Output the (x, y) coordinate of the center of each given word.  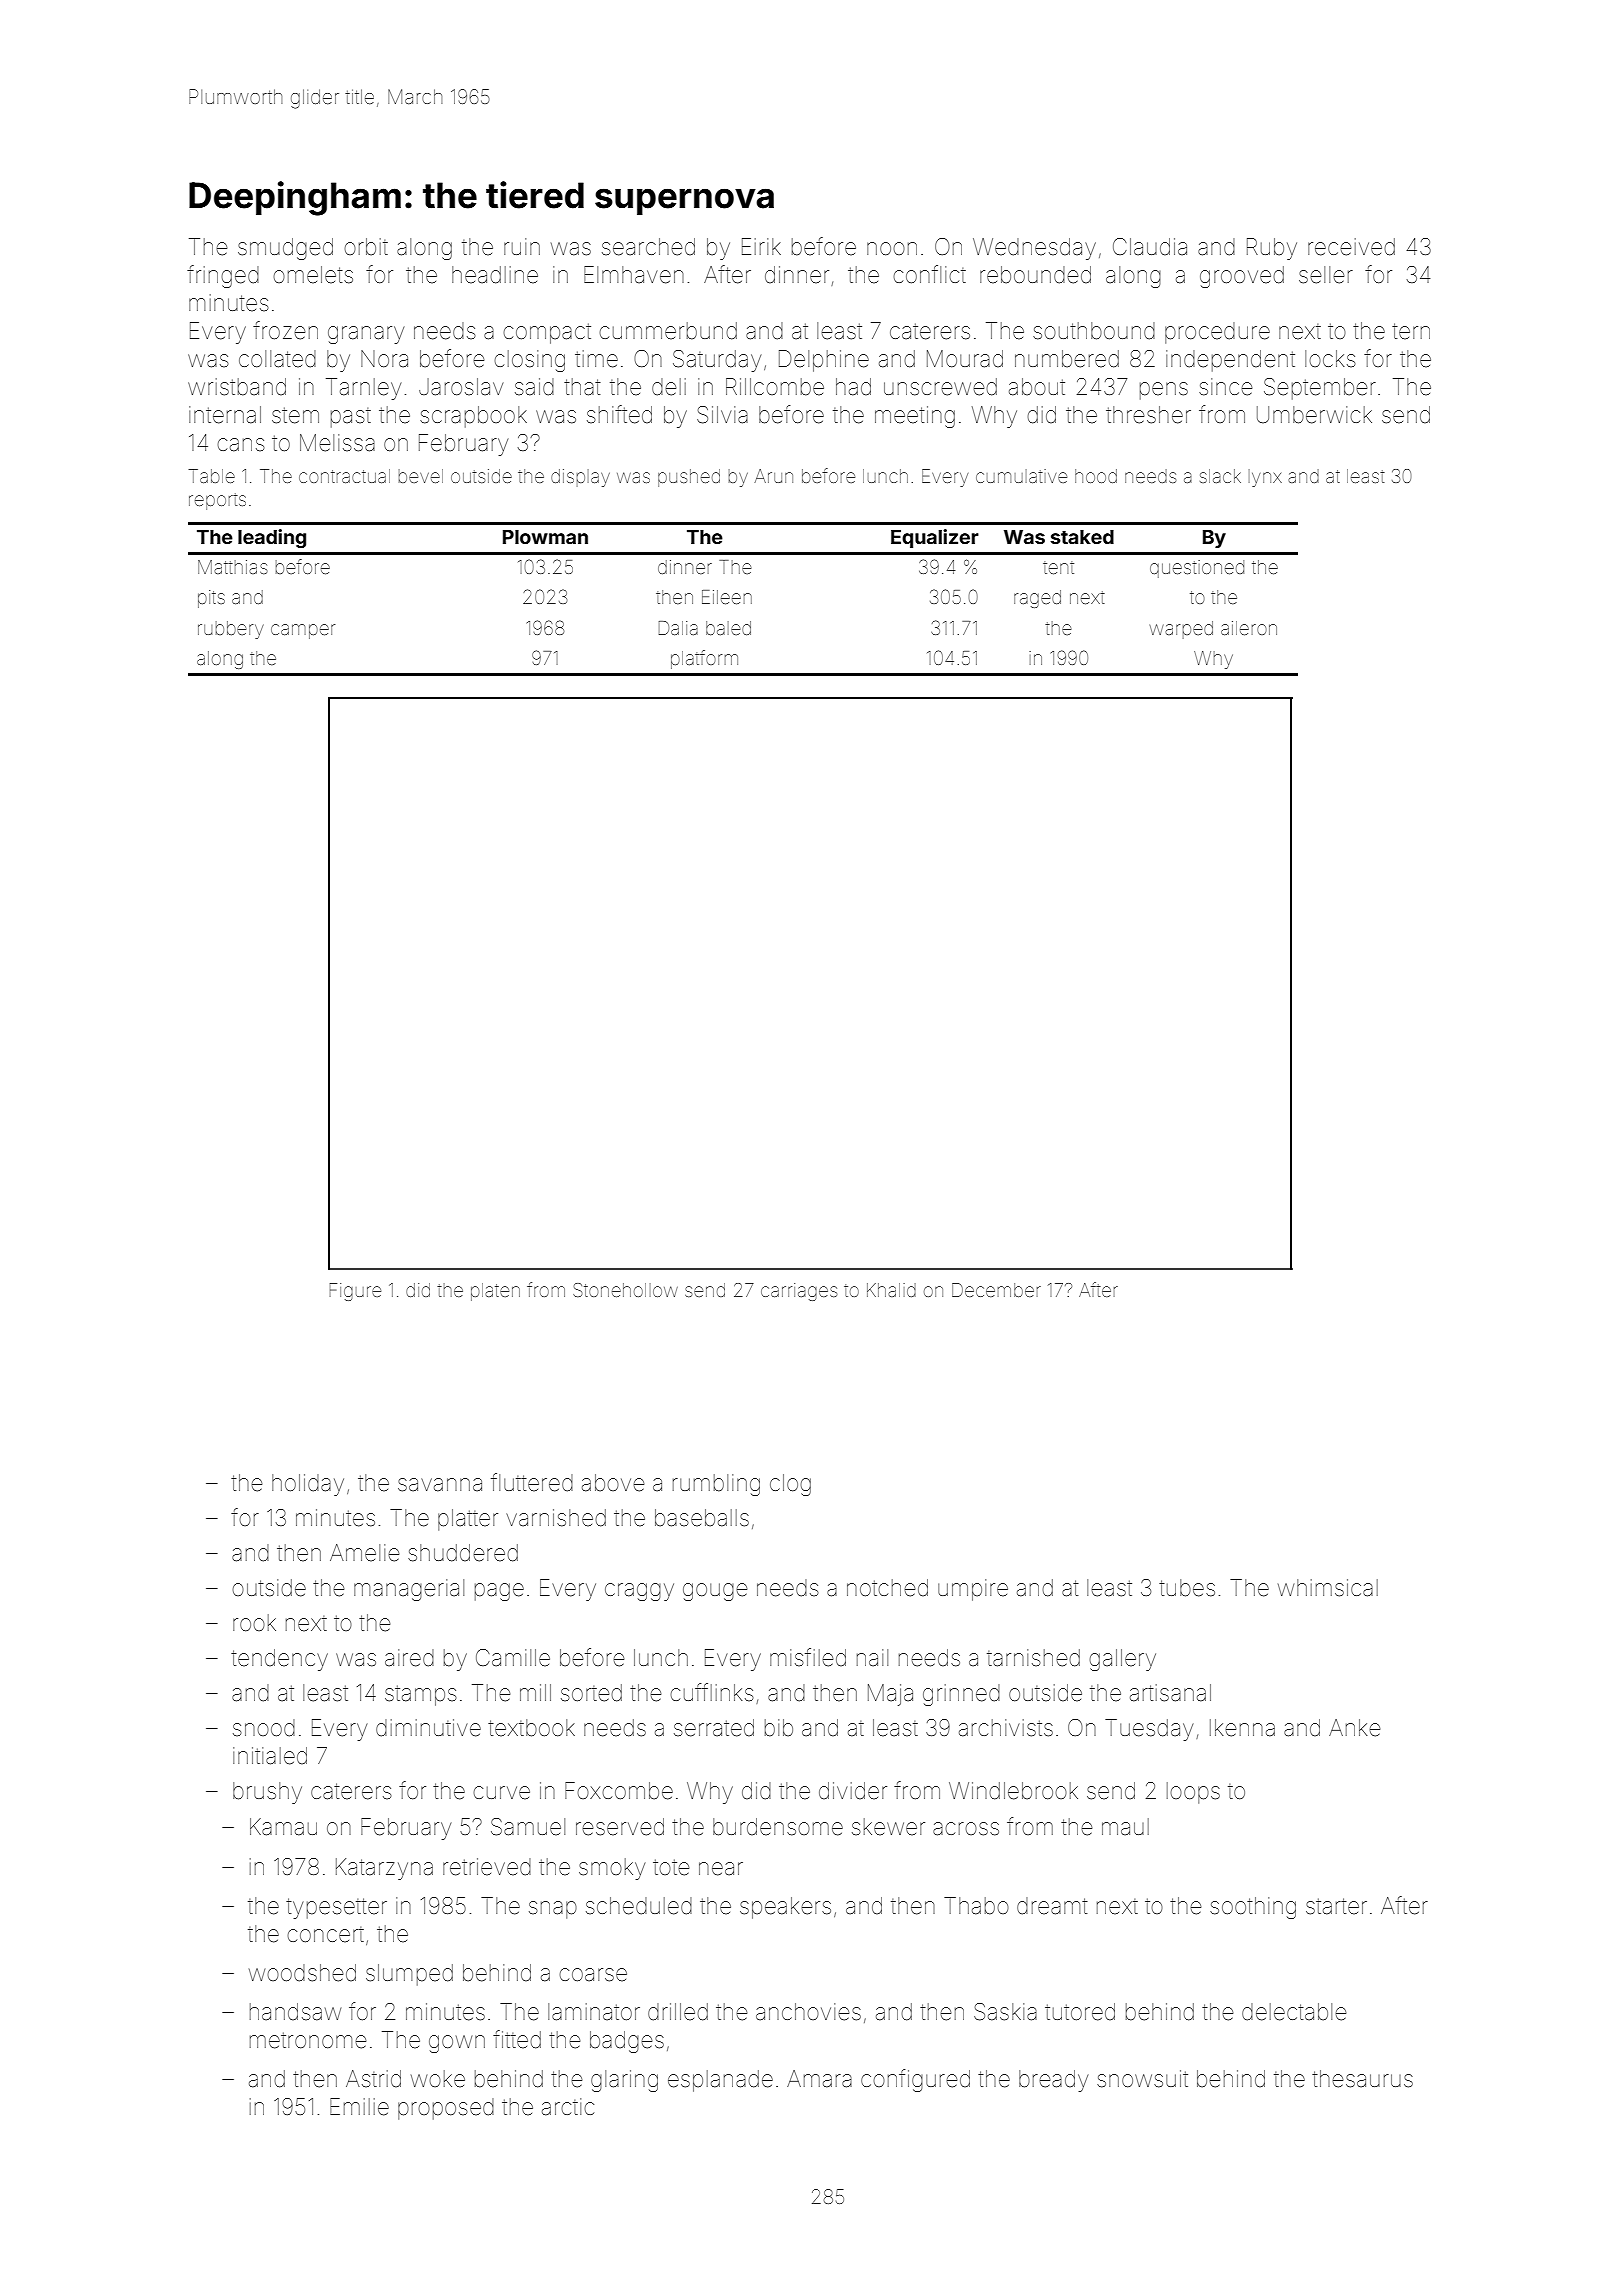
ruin (522, 246)
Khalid (891, 1290)
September (1320, 389)
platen (495, 1292)
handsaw (295, 2012)
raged (1037, 599)
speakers (785, 1908)
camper (303, 631)
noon (892, 248)
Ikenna (1242, 1728)
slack (1220, 476)
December (996, 1290)
